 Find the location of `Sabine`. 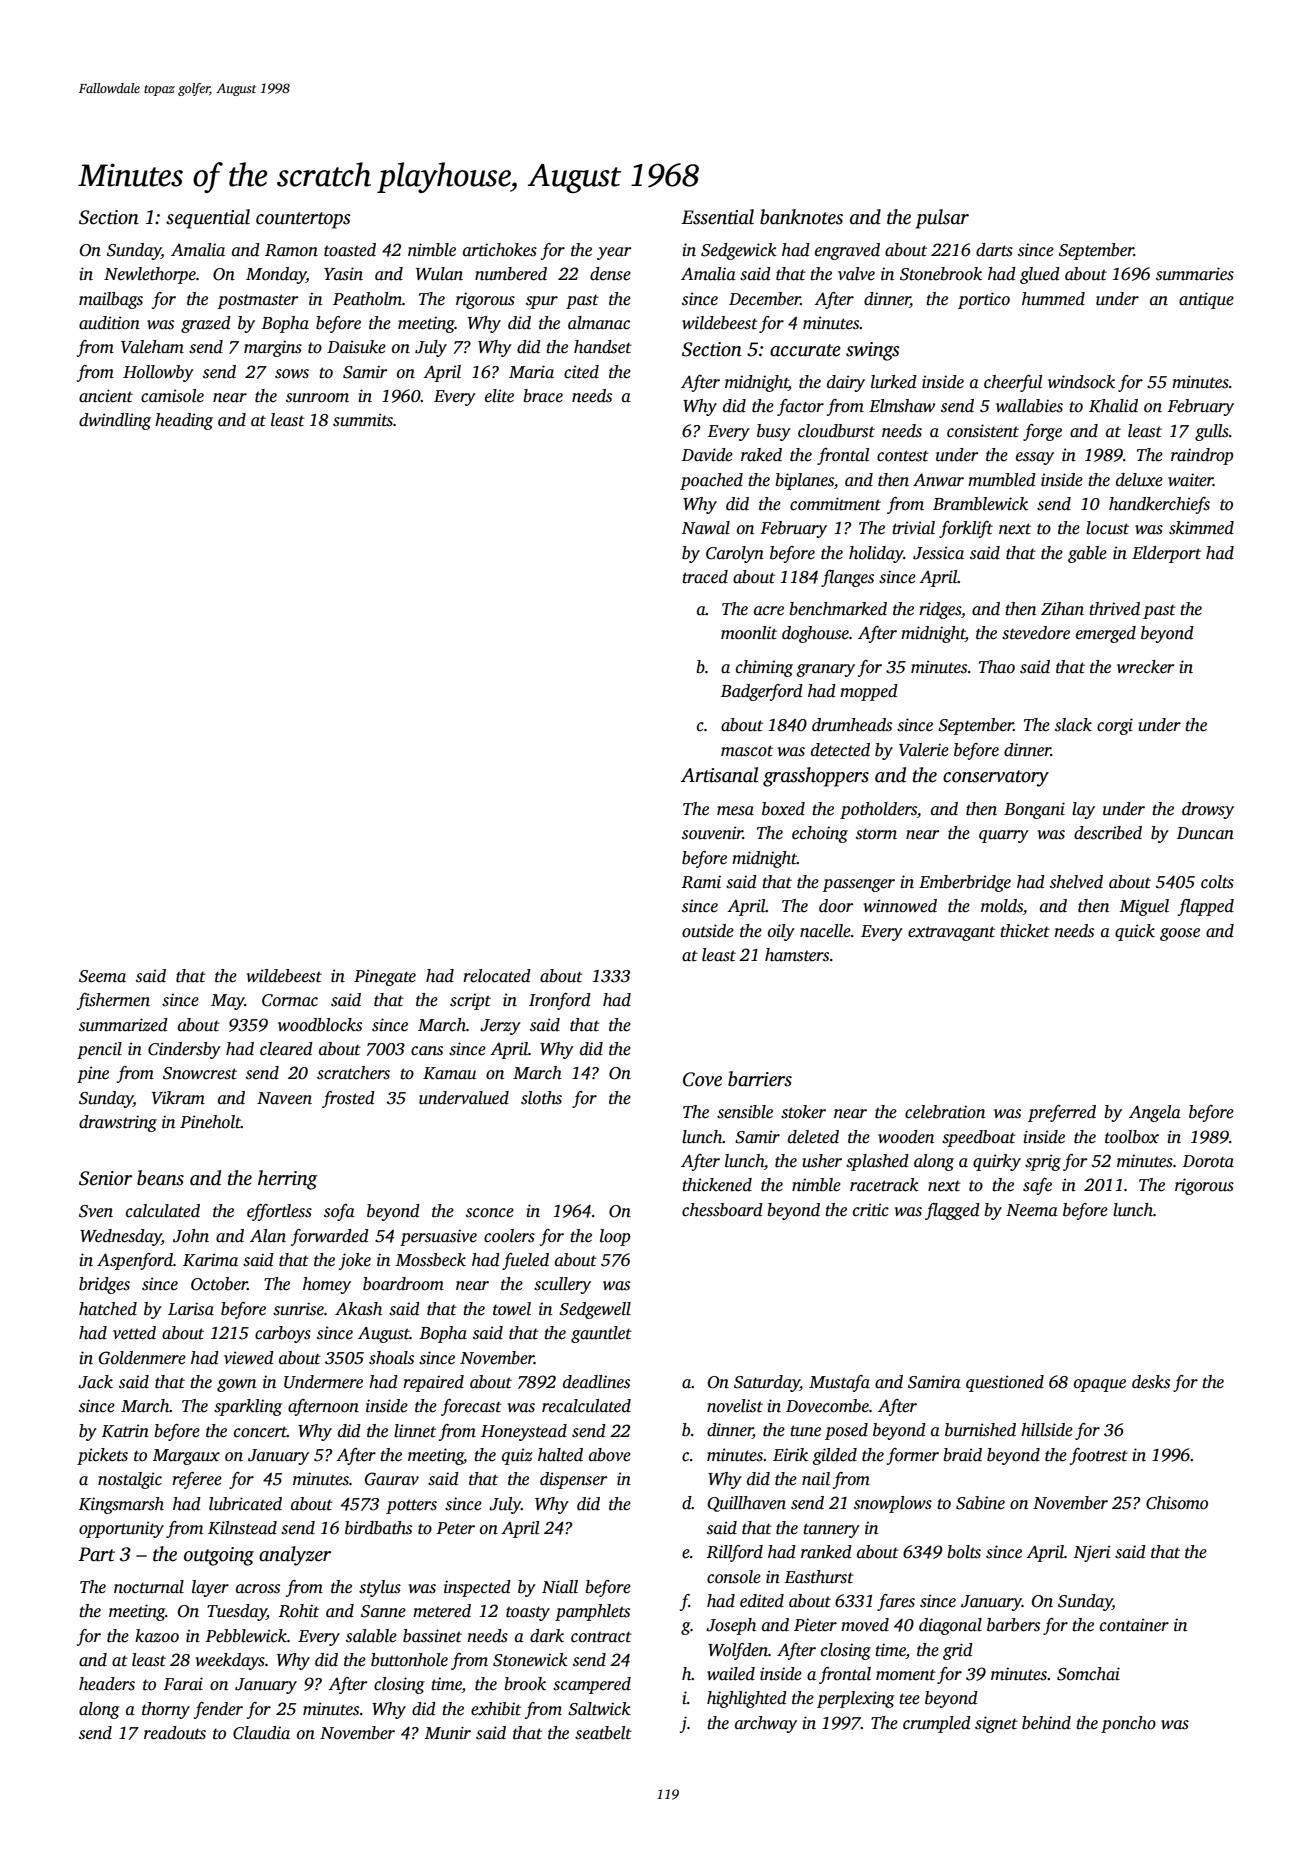

Sabine is located at coordinates (980, 1503).
